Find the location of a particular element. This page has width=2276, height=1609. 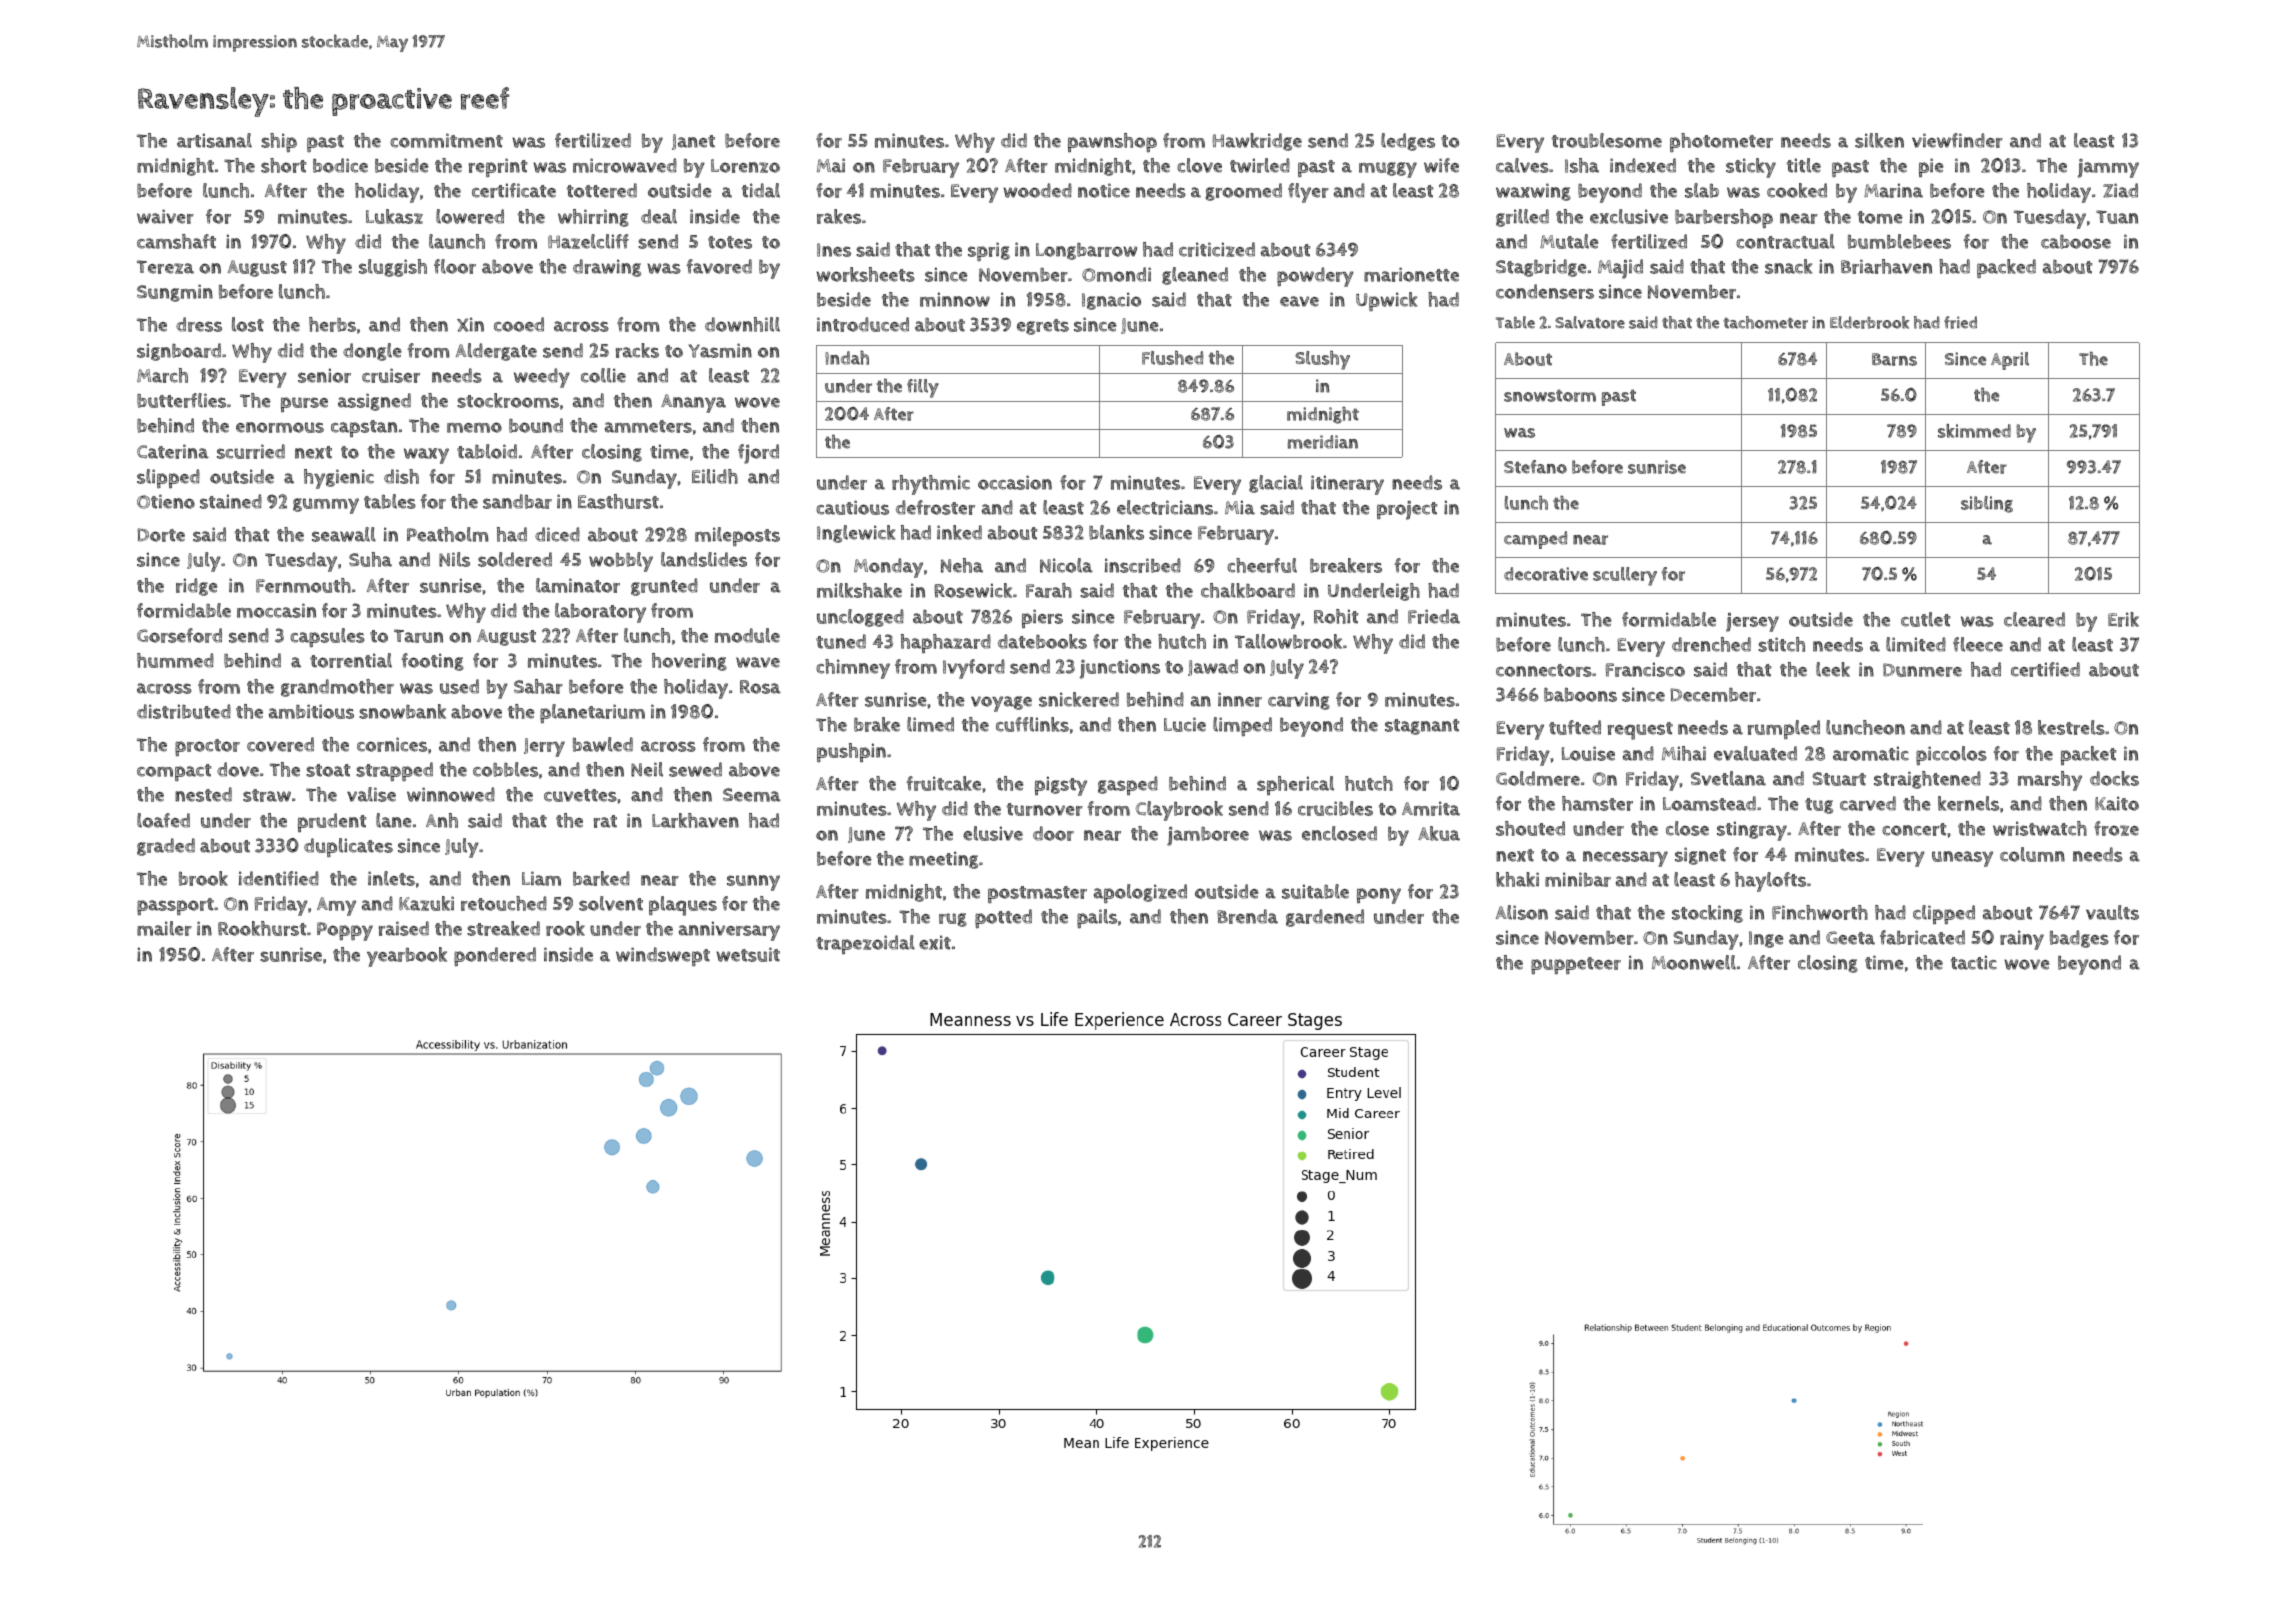

Francisco is located at coordinates (1645, 669).
